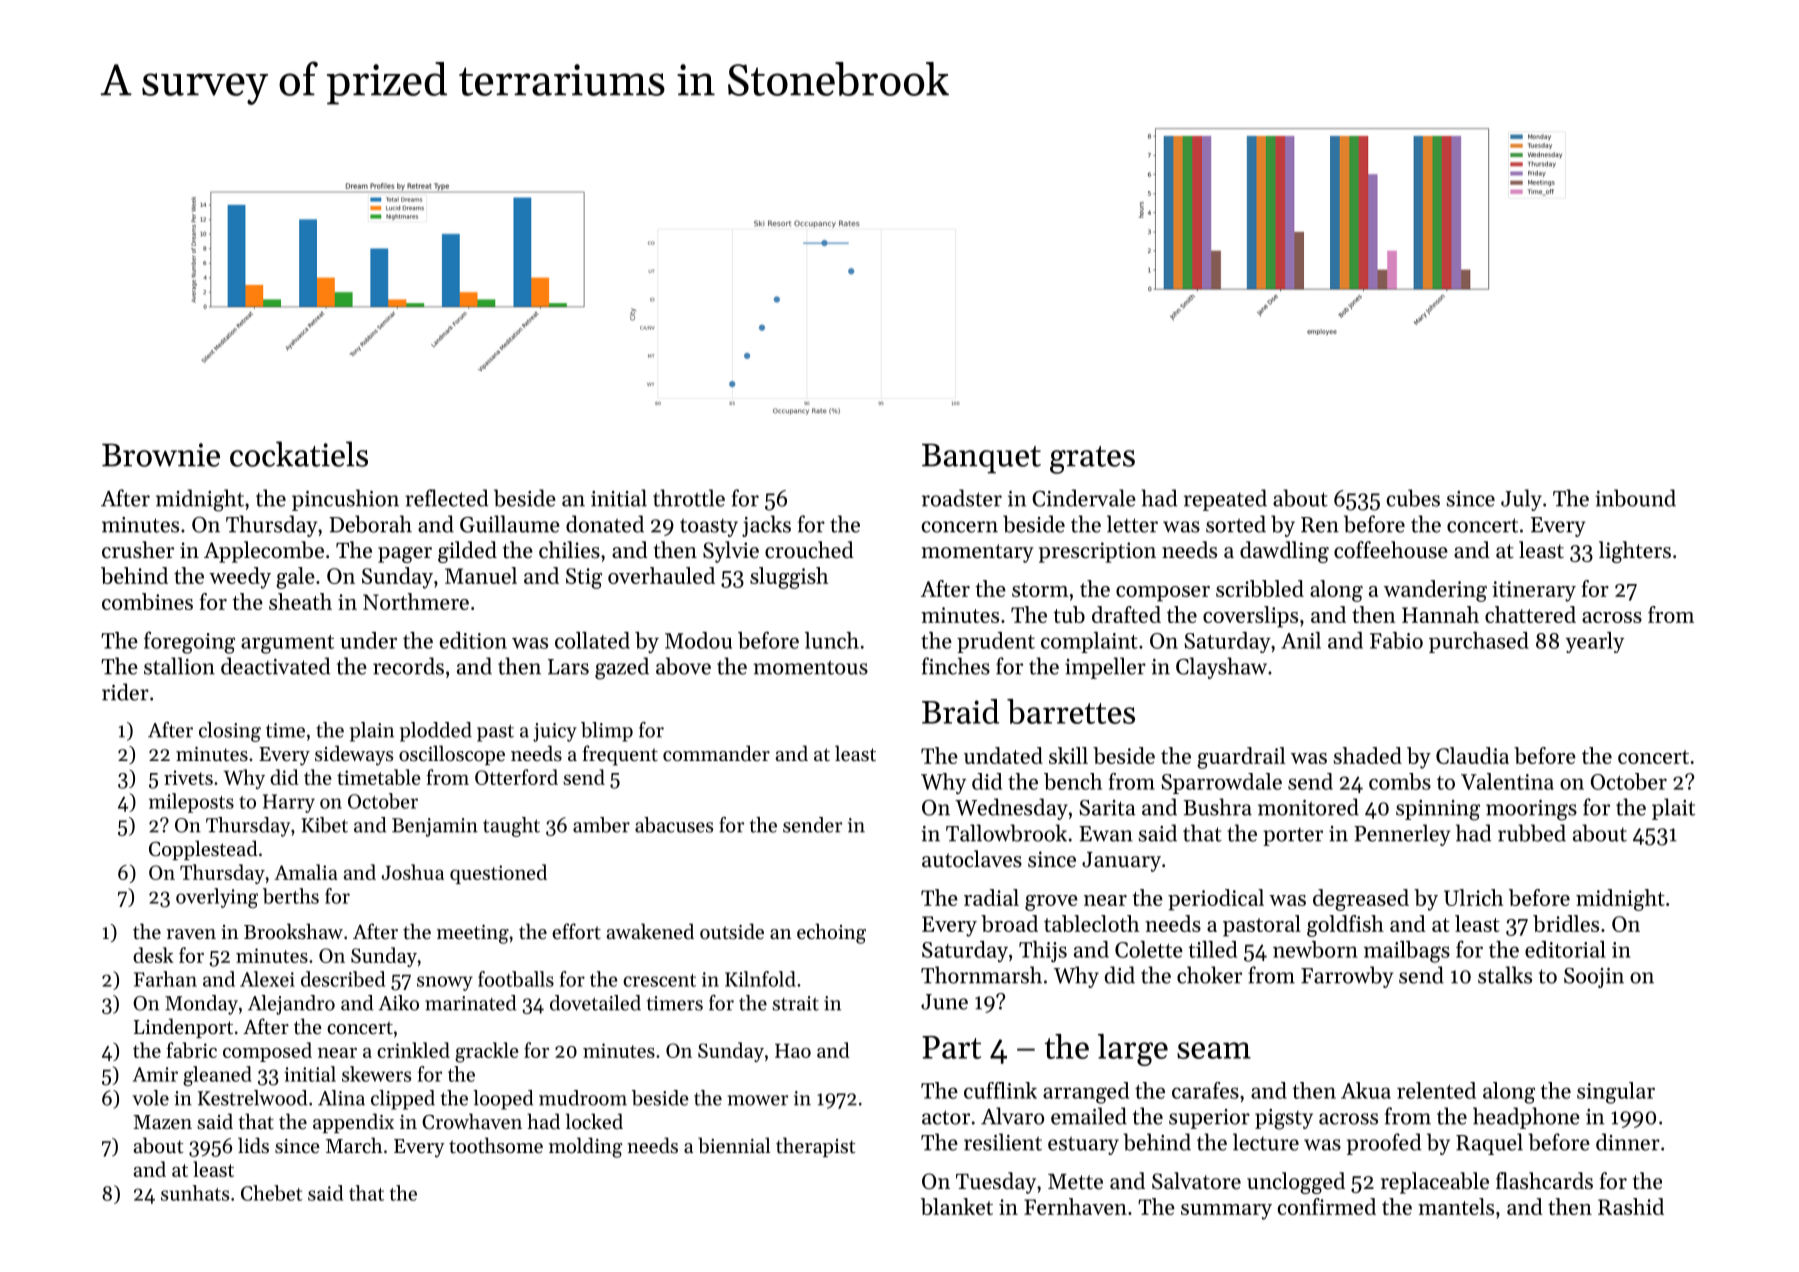 This image has height=1272, width=1799. I want to click on Banquet, so click(981, 459).
